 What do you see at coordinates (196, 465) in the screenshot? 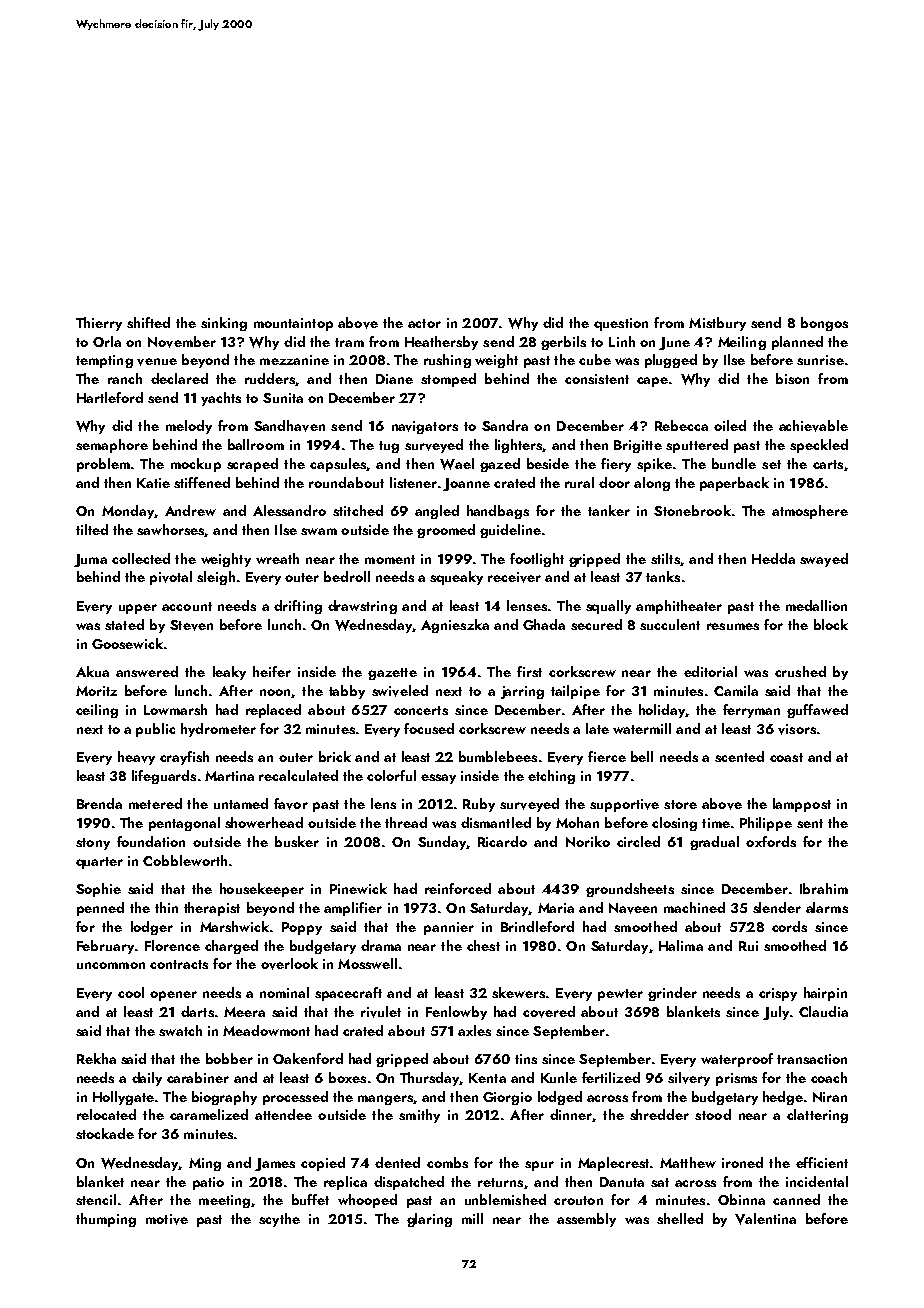
I see `mockup` at bounding box center [196, 465].
